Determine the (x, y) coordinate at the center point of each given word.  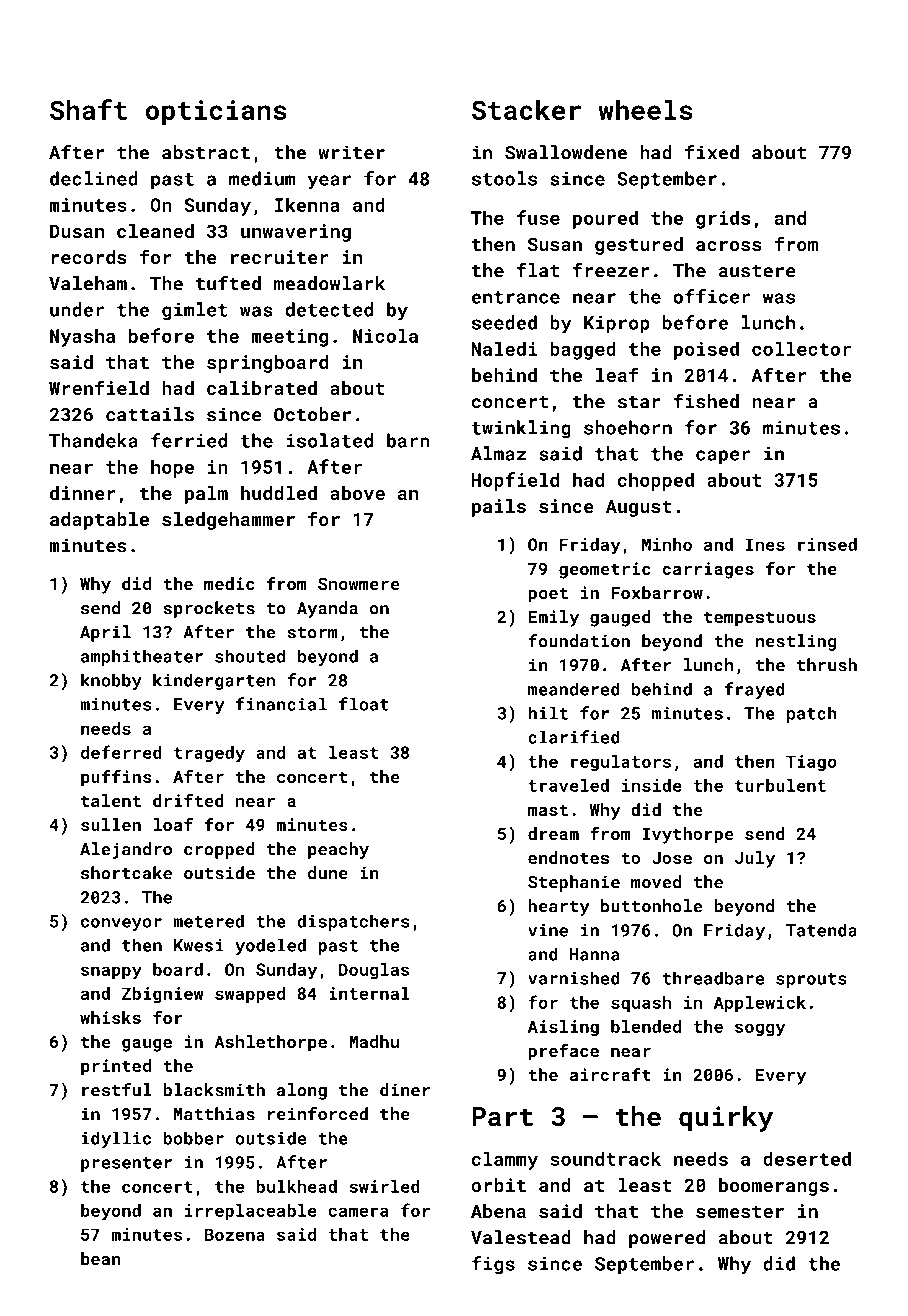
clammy (505, 1160)
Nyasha (82, 337)
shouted (250, 656)
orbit (498, 1185)
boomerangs (774, 1187)
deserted (807, 1158)
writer (351, 152)
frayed (755, 690)
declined (94, 178)
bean (101, 1258)
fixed (712, 152)
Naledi (504, 348)
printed (116, 1067)
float (364, 704)
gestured (639, 246)
